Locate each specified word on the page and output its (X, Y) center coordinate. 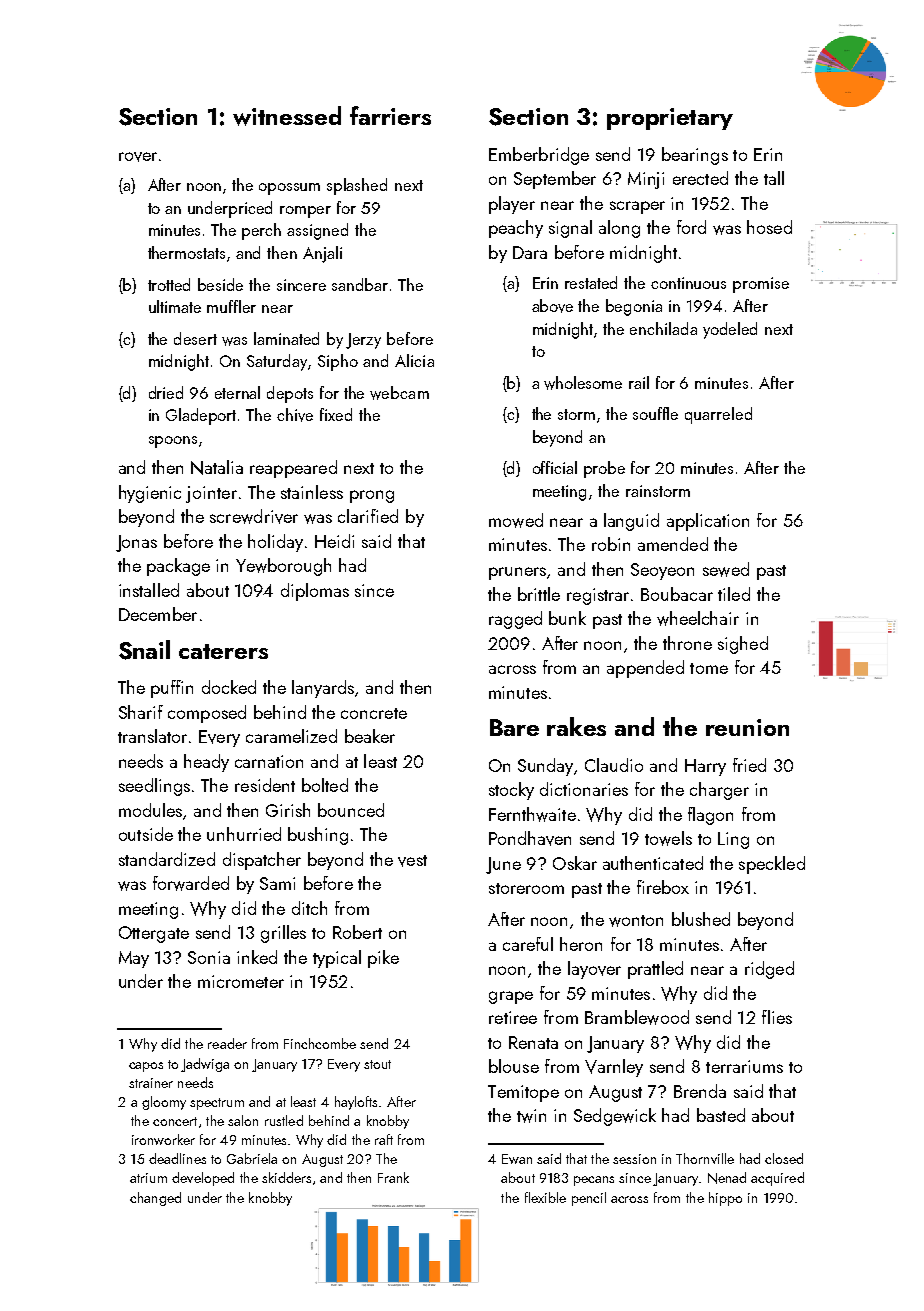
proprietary (670, 119)
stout (377, 1064)
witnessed (287, 116)
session (634, 1159)
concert (175, 1121)
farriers (390, 115)
